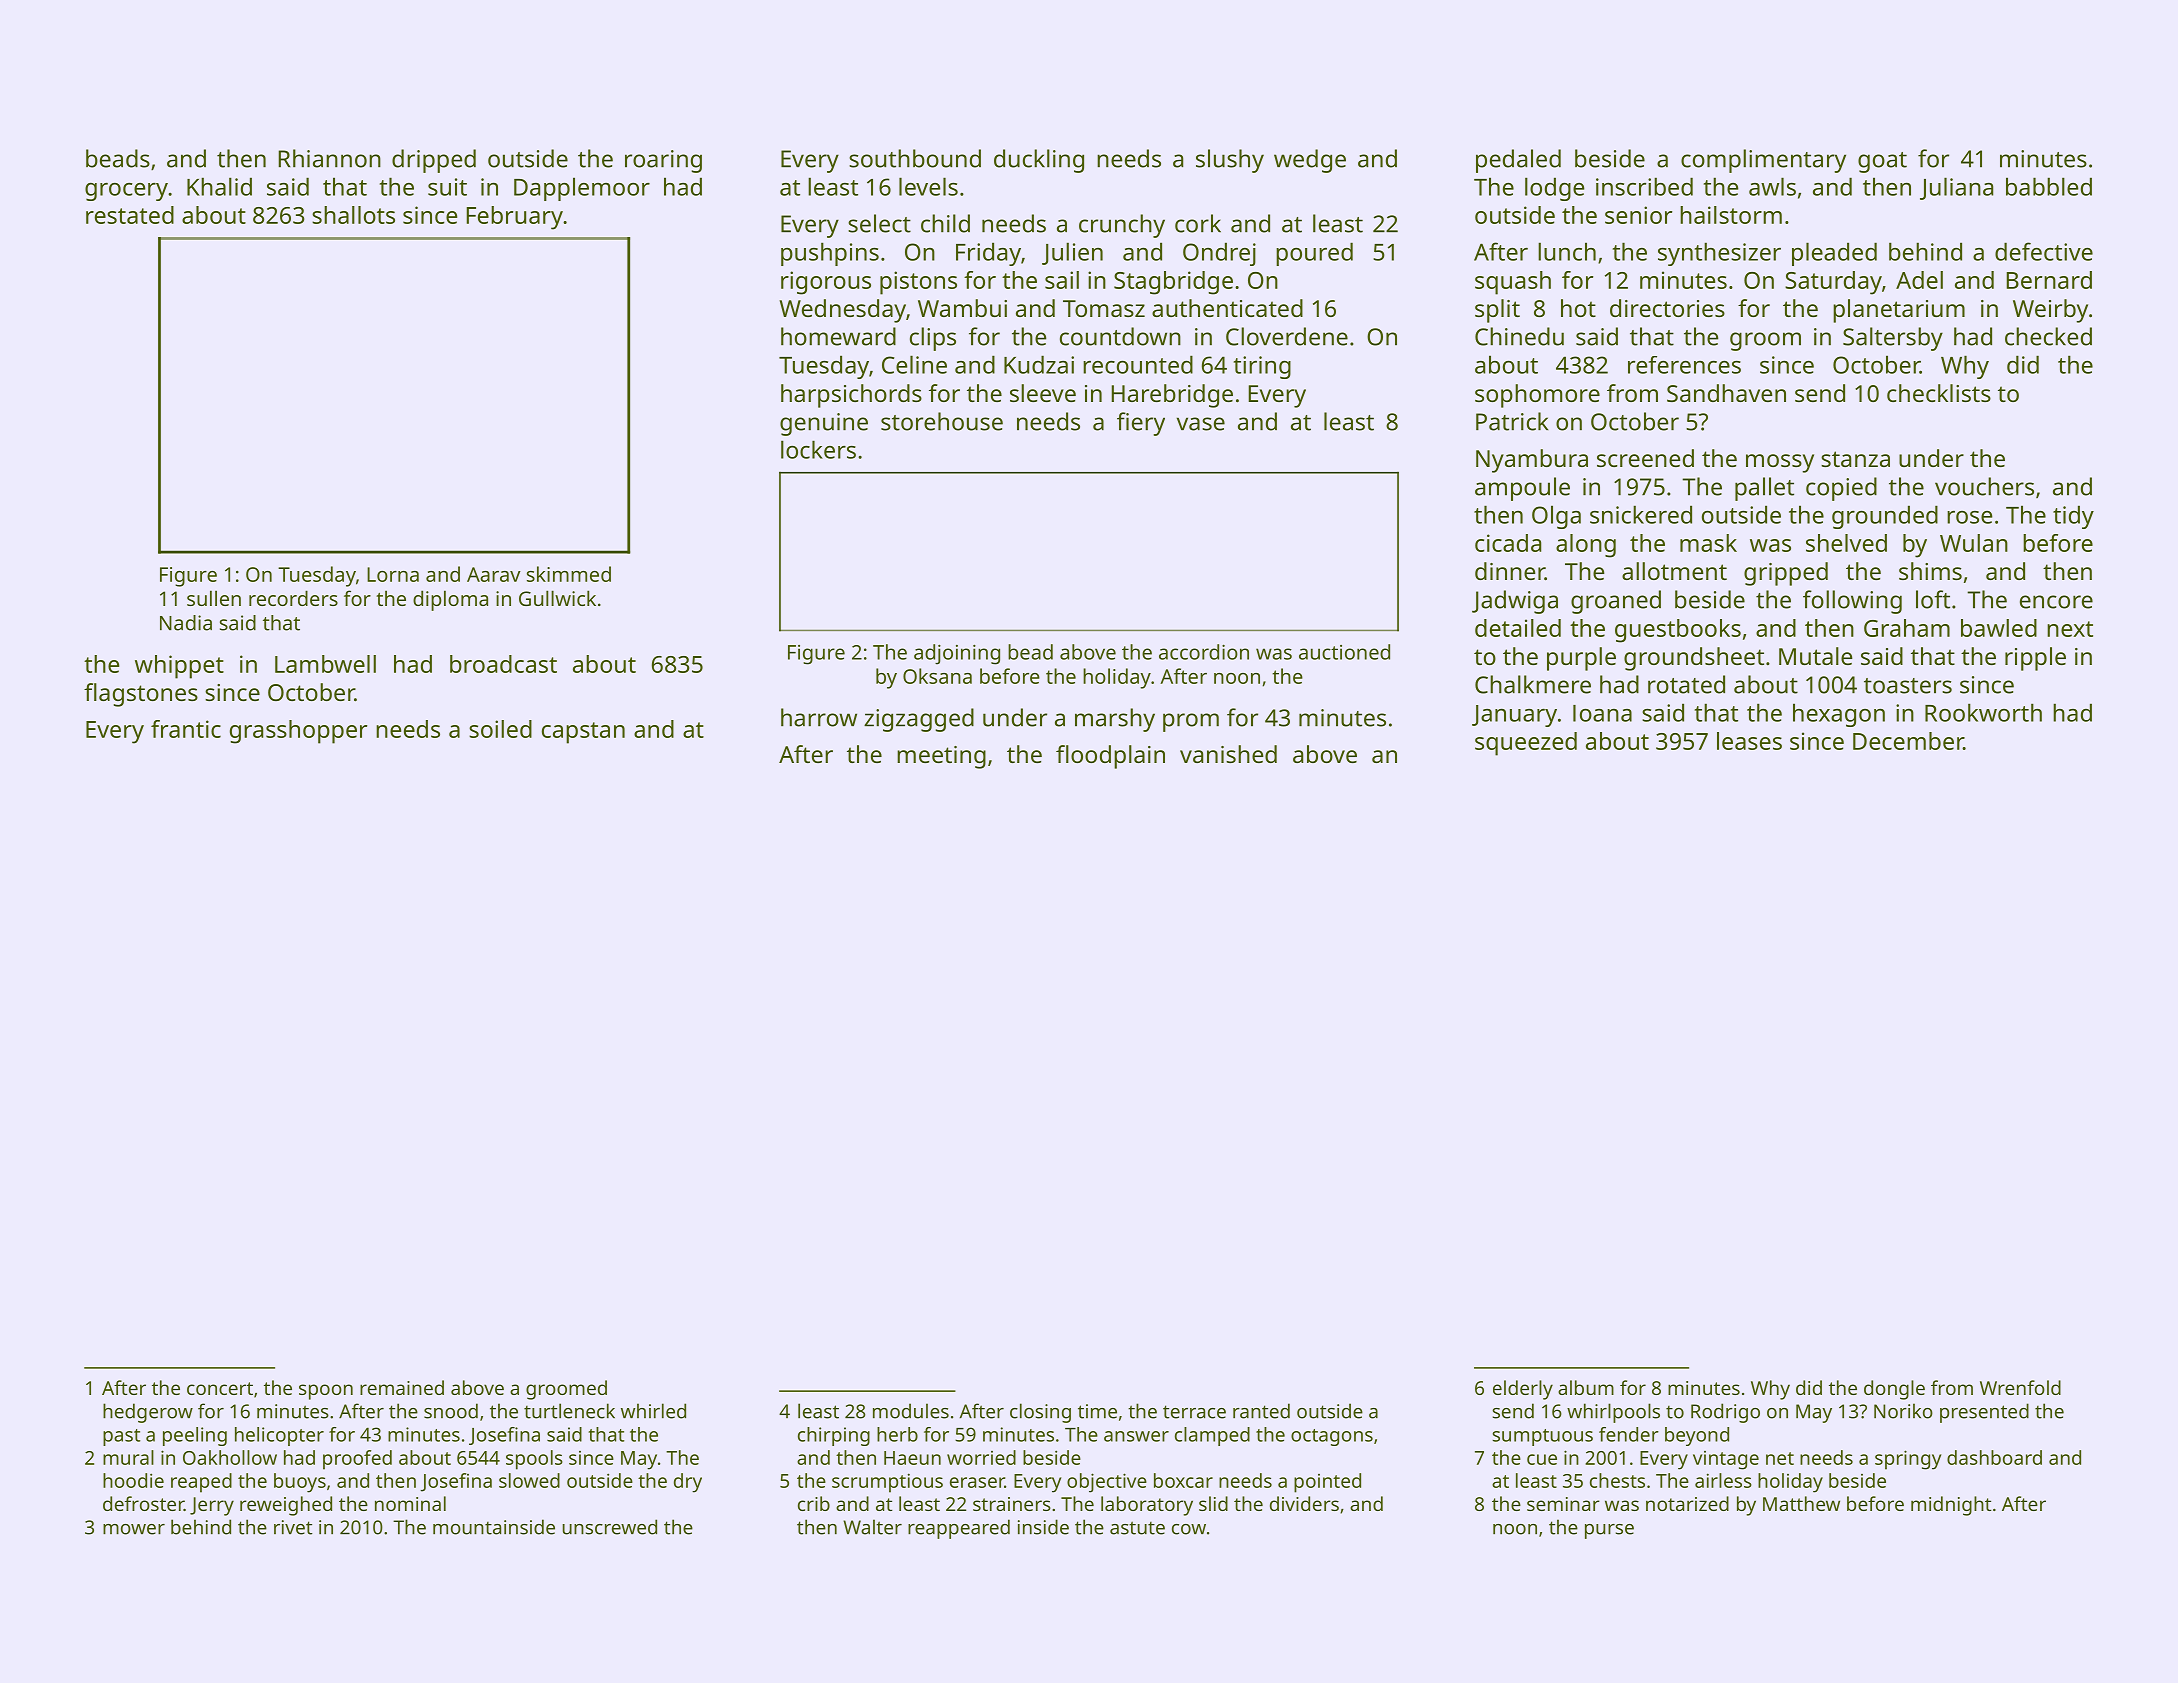 The image size is (2178, 1683). Describe the element at coordinates (1518, 161) in the page. I see `pedaled` at that location.
